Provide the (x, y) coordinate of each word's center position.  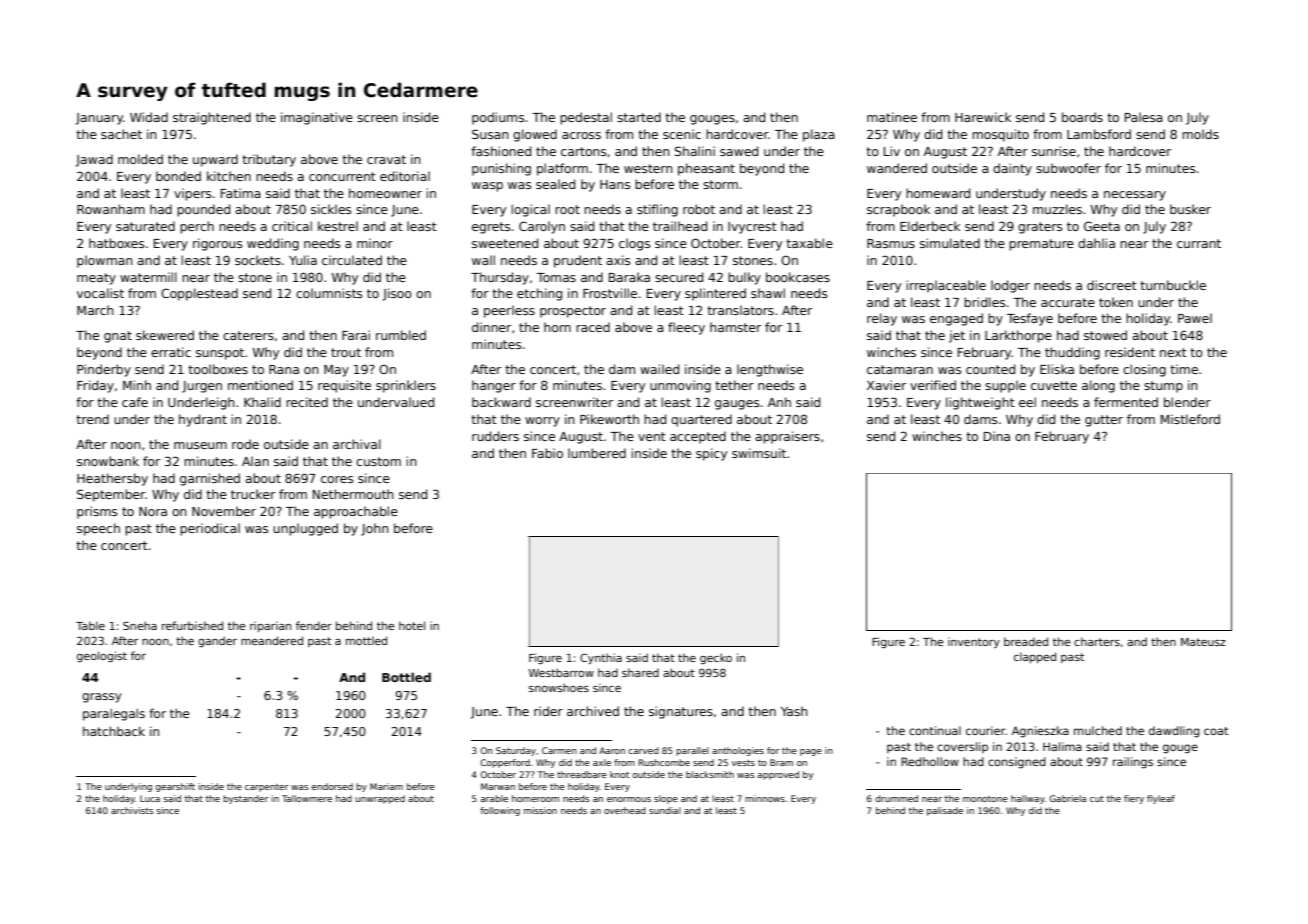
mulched (1098, 730)
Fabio (547, 453)
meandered (272, 640)
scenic (682, 134)
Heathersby (112, 479)
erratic (171, 352)
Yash (794, 711)
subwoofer (1068, 168)
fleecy (686, 328)
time (1184, 369)
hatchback (114, 731)
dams (981, 419)
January (99, 119)
